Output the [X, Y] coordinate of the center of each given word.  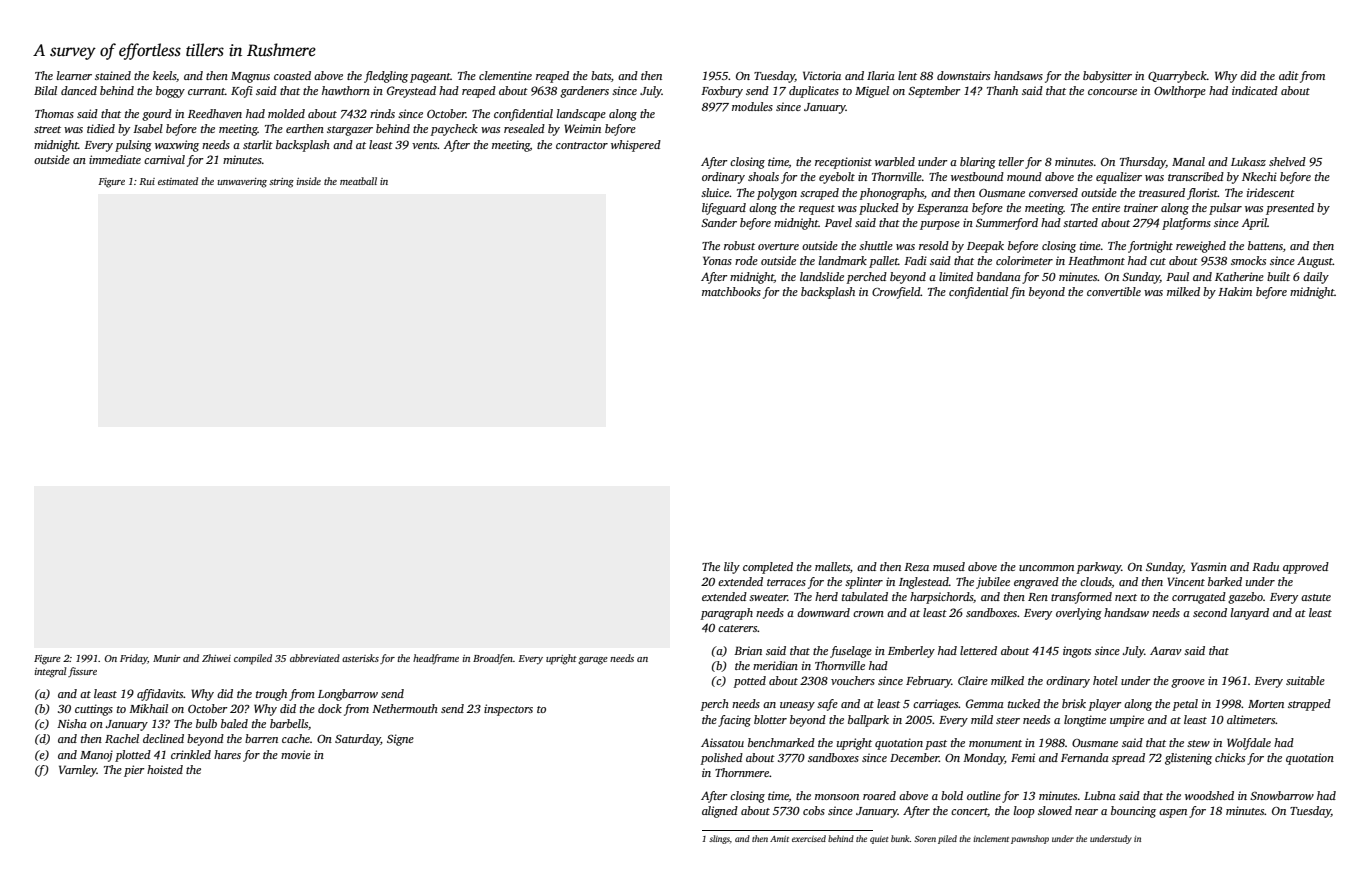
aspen [1173, 813]
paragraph [726, 614]
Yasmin [1209, 566]
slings [719, 839]
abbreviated [315, 658]
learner [74, 75]
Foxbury [722, 92]
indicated [1255, 90]
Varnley [78, 771]
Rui [147, 181]
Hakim [1235, 291]
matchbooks [731, 291]
